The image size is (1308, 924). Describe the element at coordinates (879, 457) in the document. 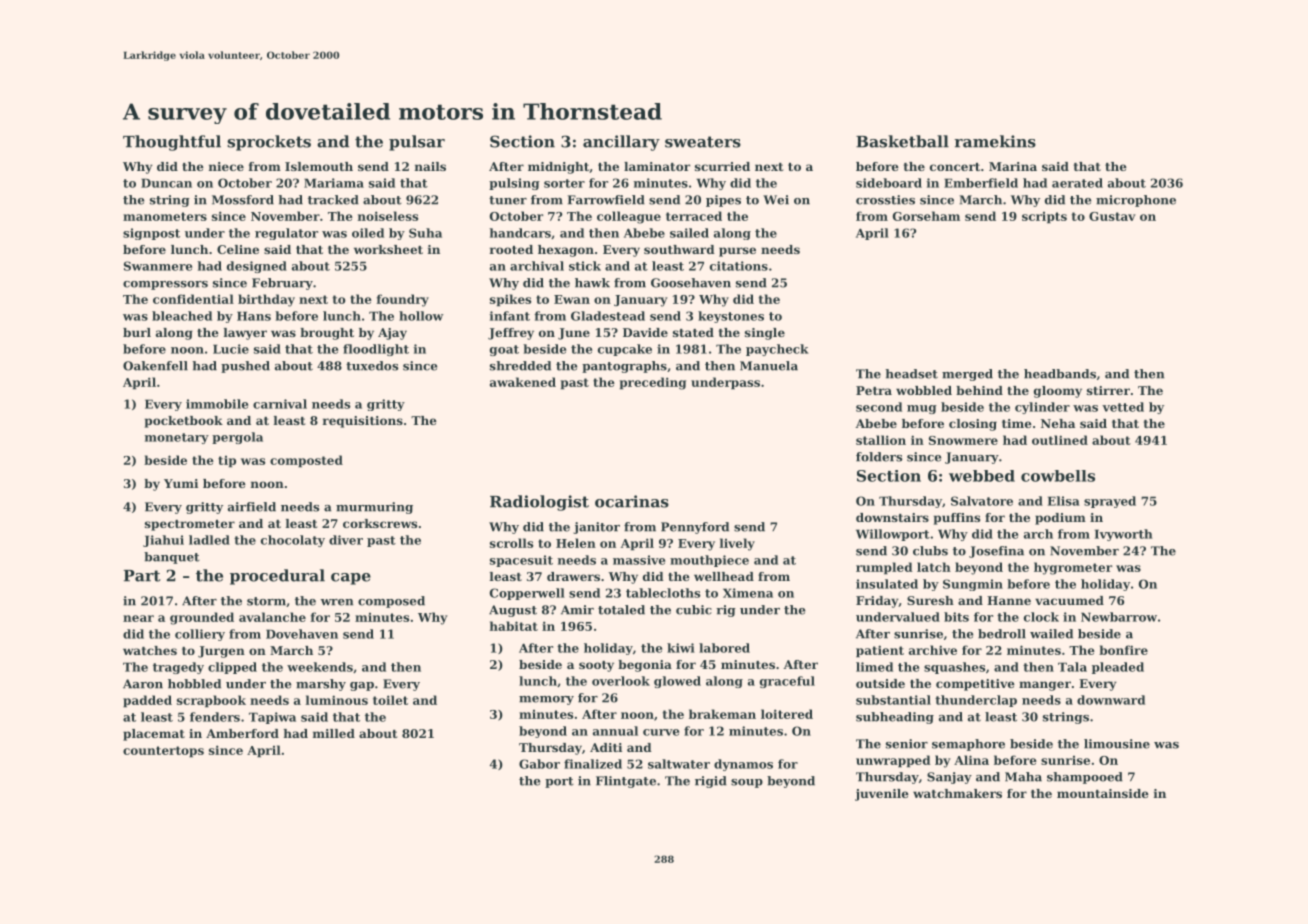

I see `folders` at that location.
